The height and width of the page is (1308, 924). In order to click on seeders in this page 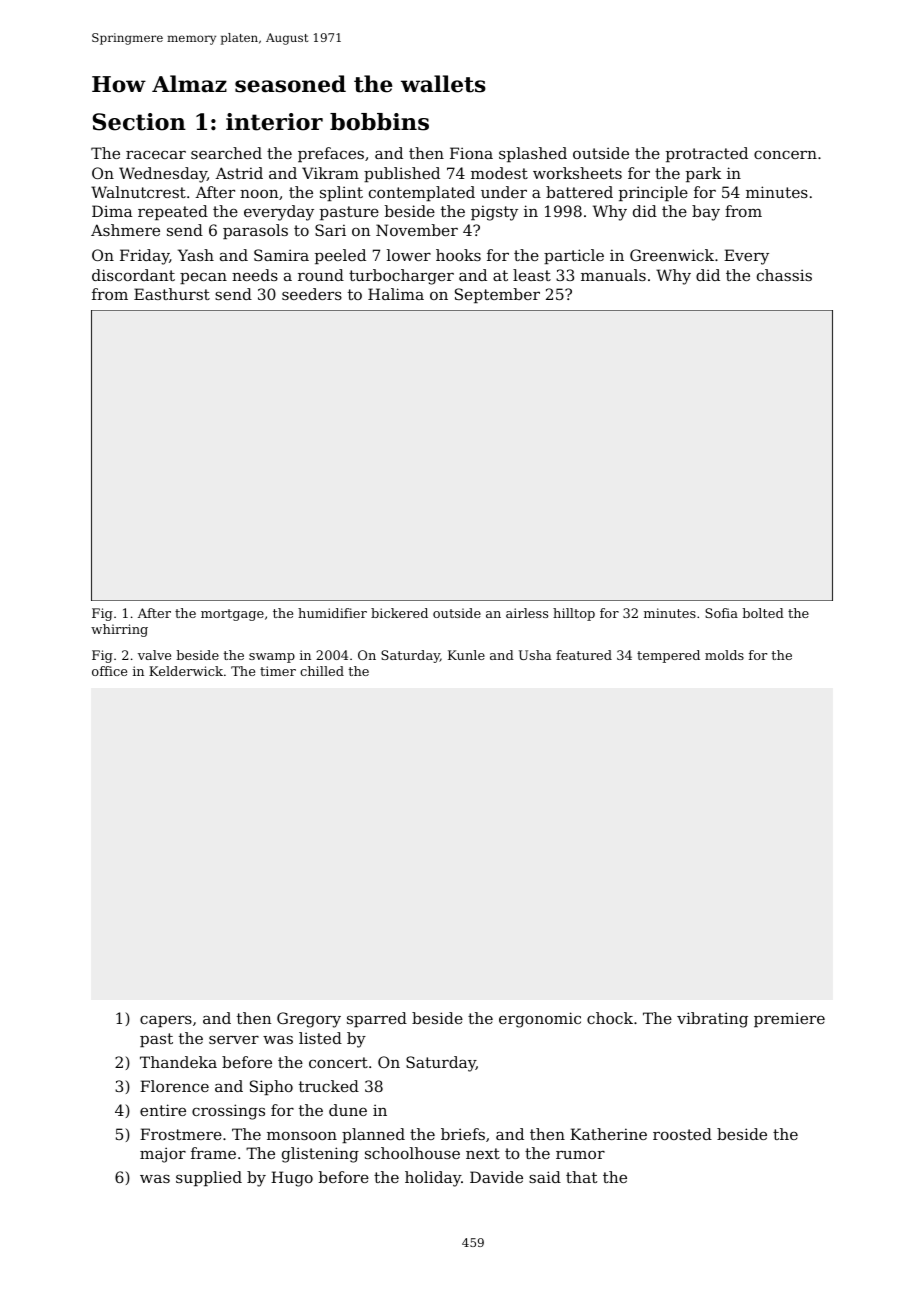, I will do `click(312, 294)`.
